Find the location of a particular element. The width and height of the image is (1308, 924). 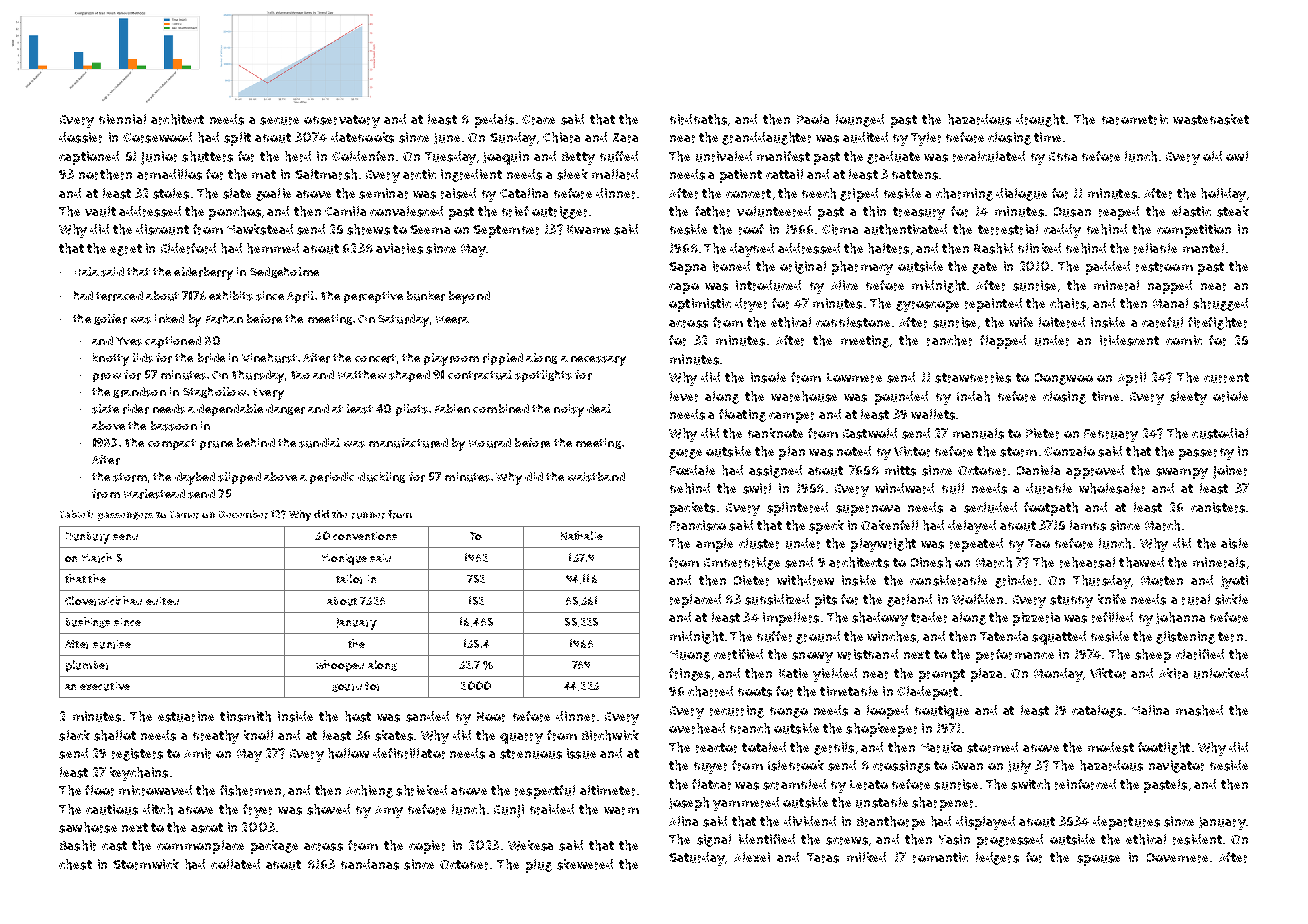

secure is located at coordinates (279, 121).
